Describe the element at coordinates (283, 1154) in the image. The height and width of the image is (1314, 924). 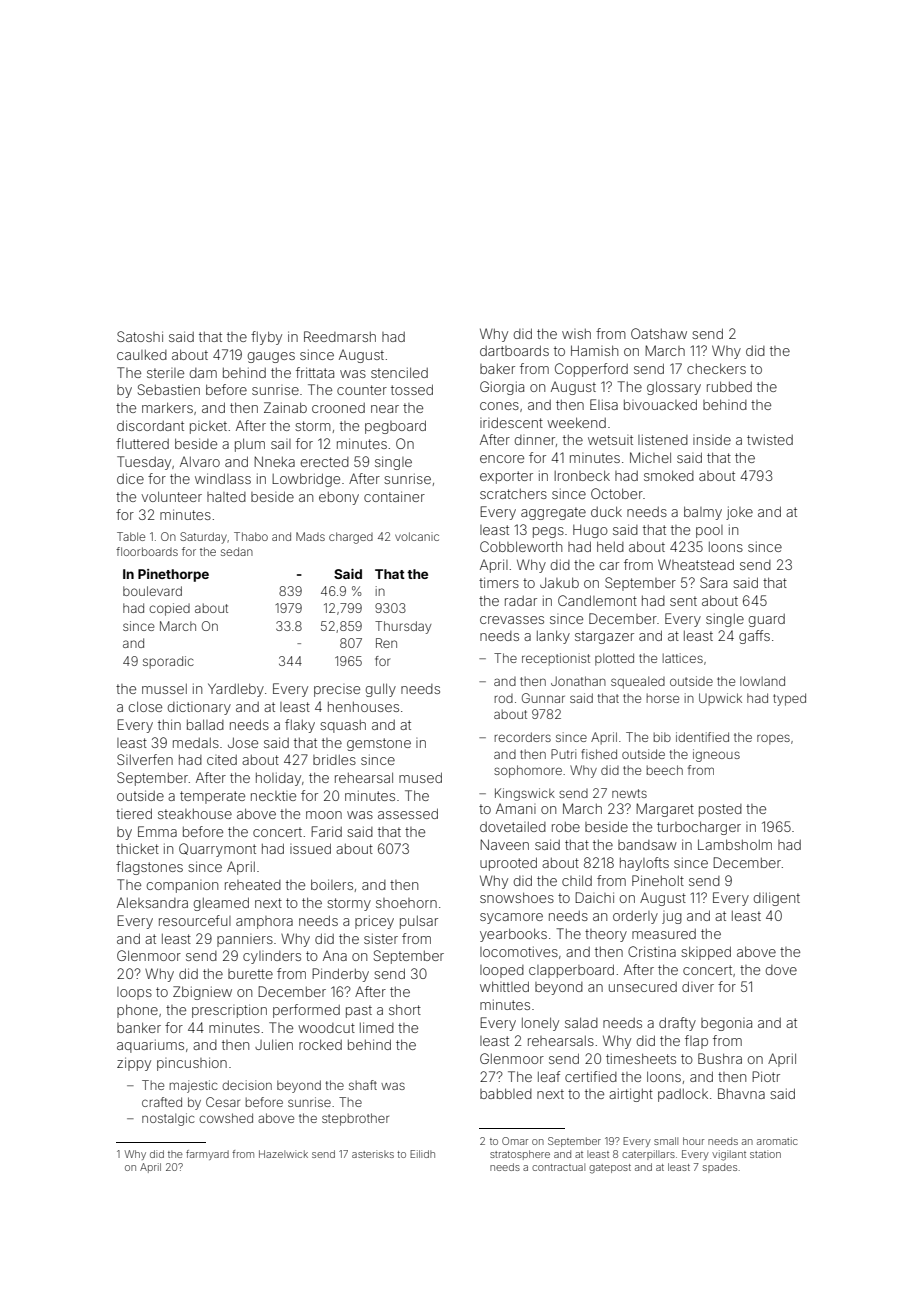
I see `Hazelwick` at that location.
